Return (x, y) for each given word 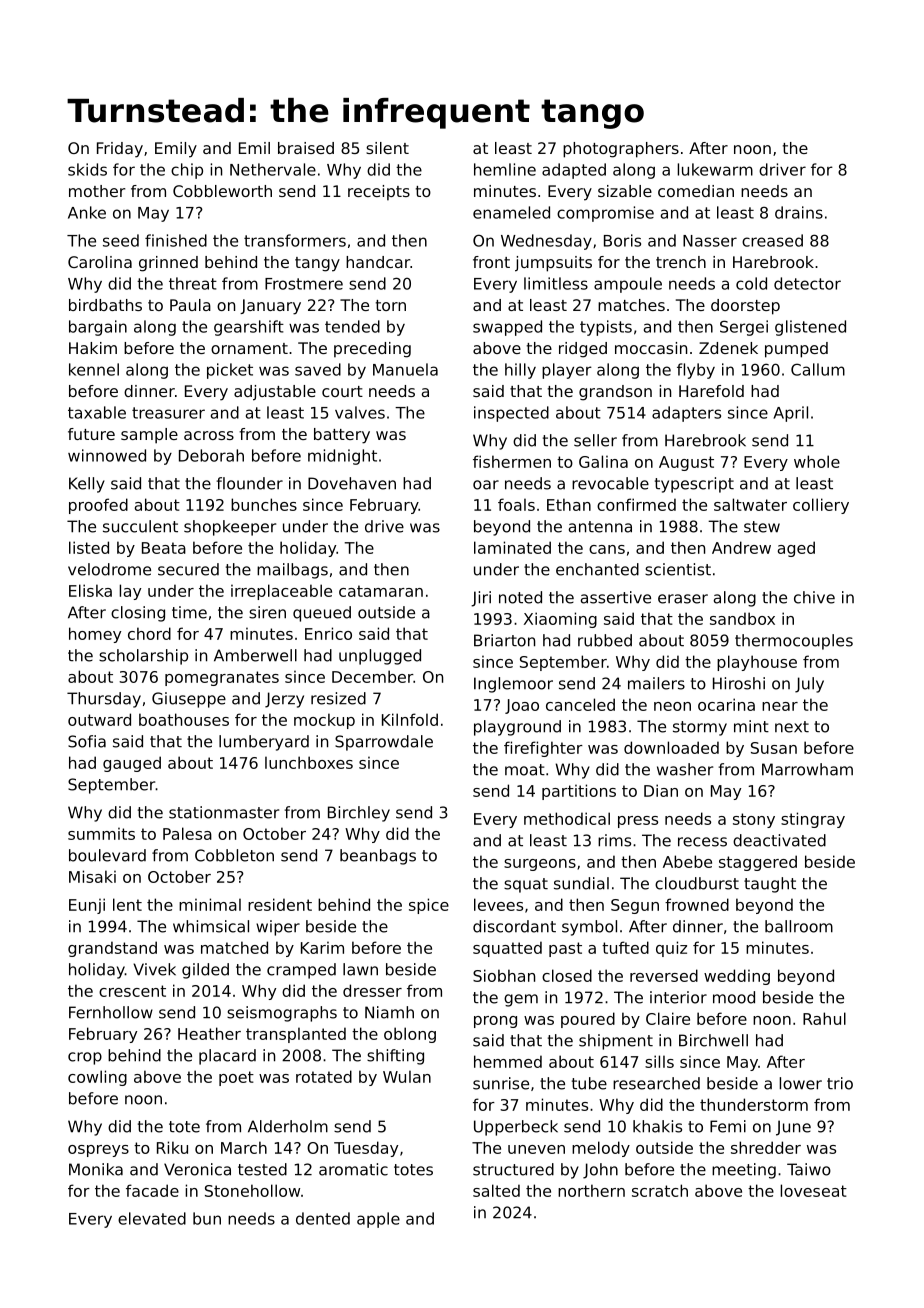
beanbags (378, 857)
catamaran (381, 591)
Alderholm (288, 1126)
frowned (697, 904)
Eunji (87, 906)
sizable (625, 191)
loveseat (813, 1190)
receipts (379, 193)
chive (814, 597)
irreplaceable (281, 592)
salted (496, 1190)
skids (87, 169)
